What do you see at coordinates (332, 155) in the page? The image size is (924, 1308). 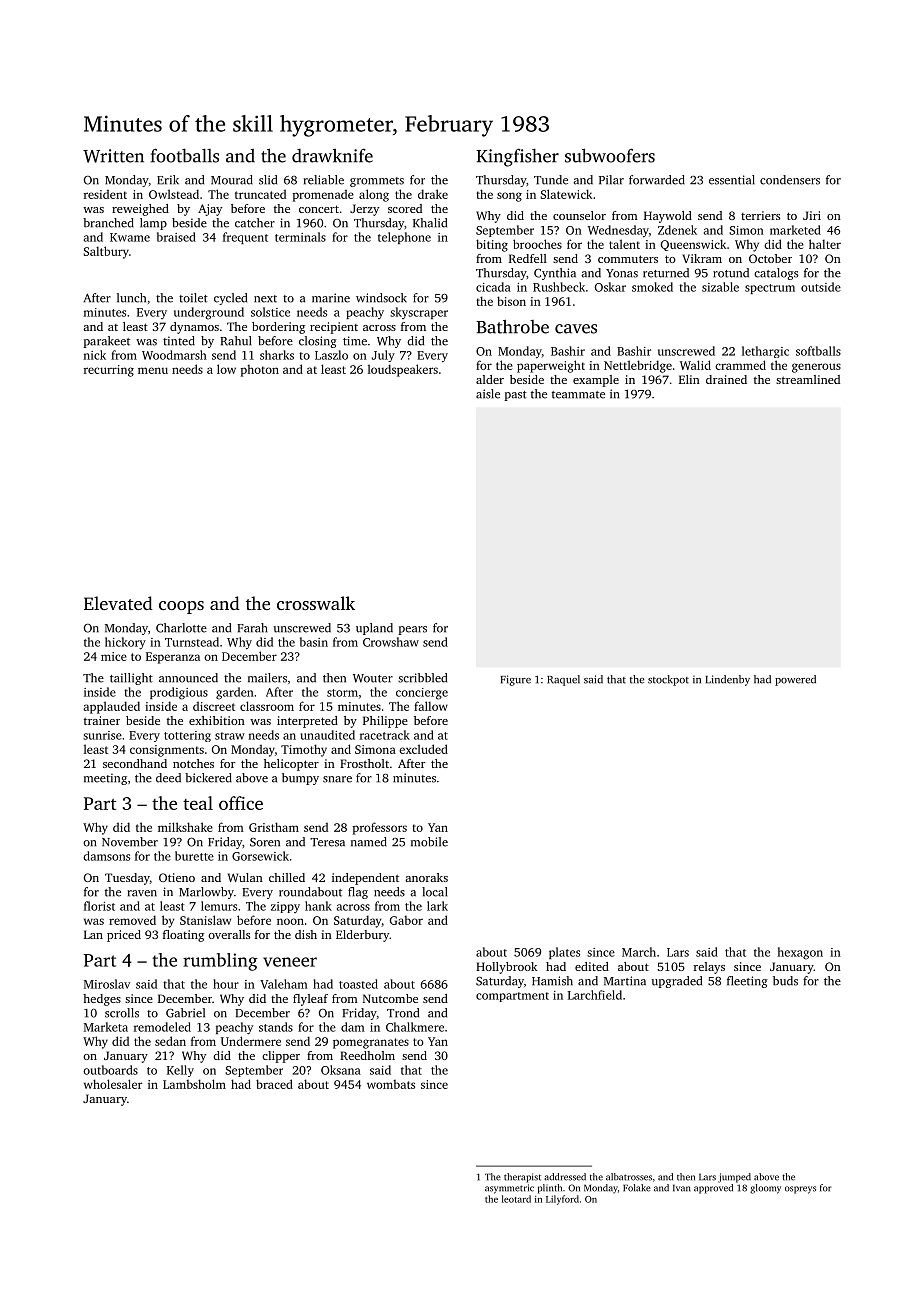 I see `drawknife` at bounding box center [332, 155].
